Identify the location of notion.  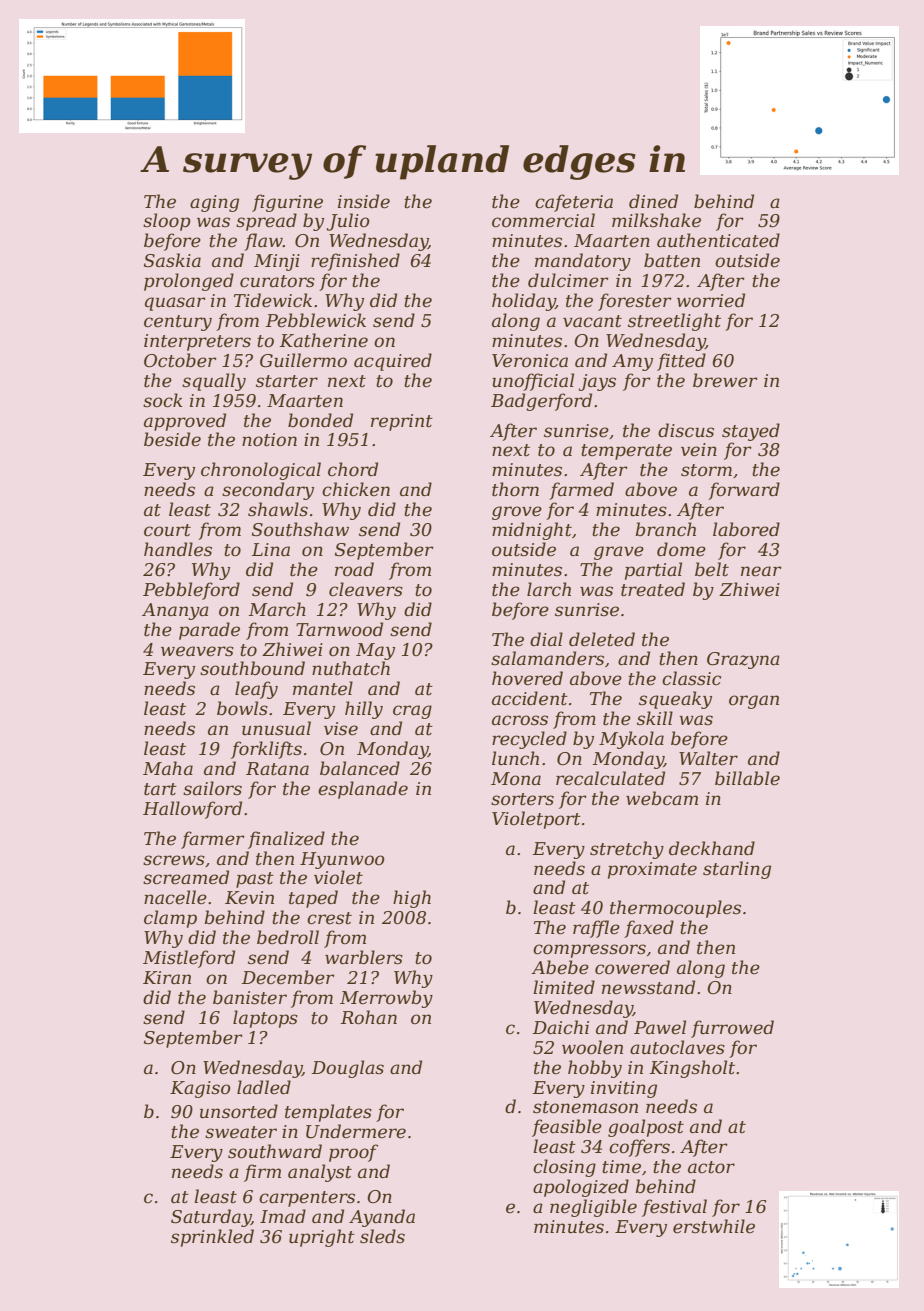
(269, 440).
